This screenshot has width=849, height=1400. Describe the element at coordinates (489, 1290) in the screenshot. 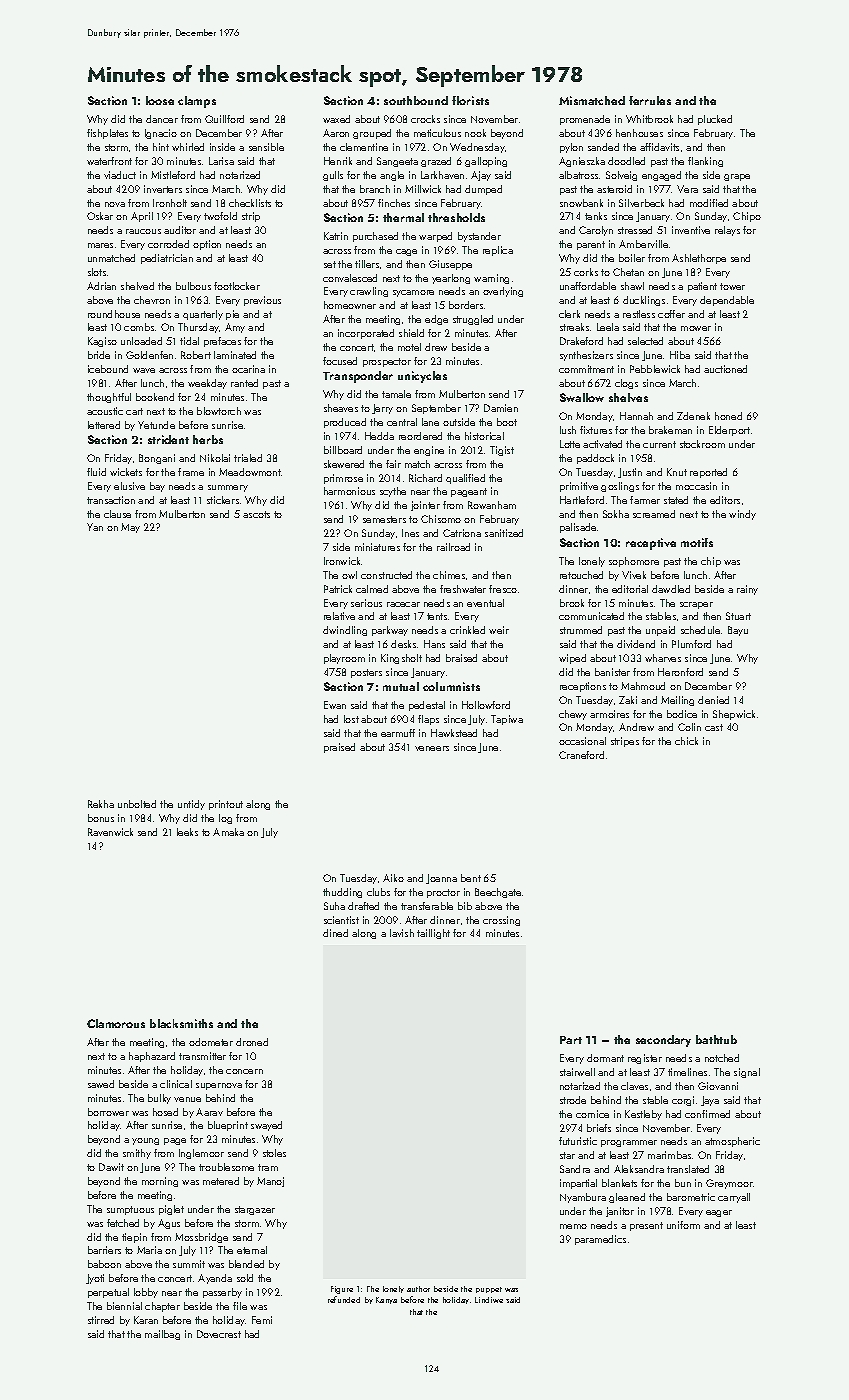

I see `puppet` at that location.
